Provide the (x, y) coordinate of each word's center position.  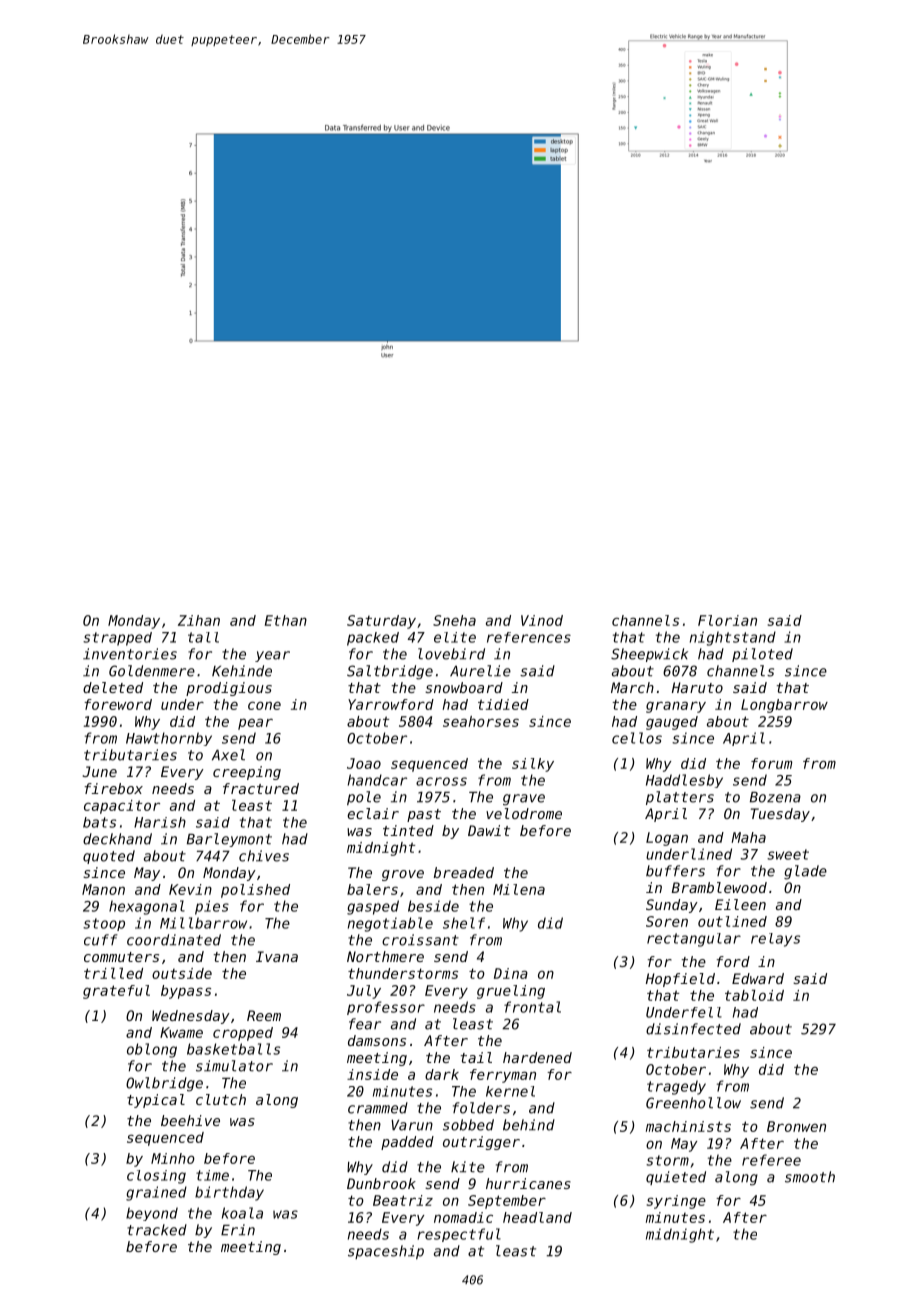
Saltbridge (390, 672)
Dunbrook (381, 1183)
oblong (152, 1050)
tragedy (676, 1087)
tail (476, 1057)
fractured (261, 788)
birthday (229, 1193)
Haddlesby (684, 781)
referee (771, 1160)
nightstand (733, 638)
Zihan (199, 620)
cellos (637, 738)
